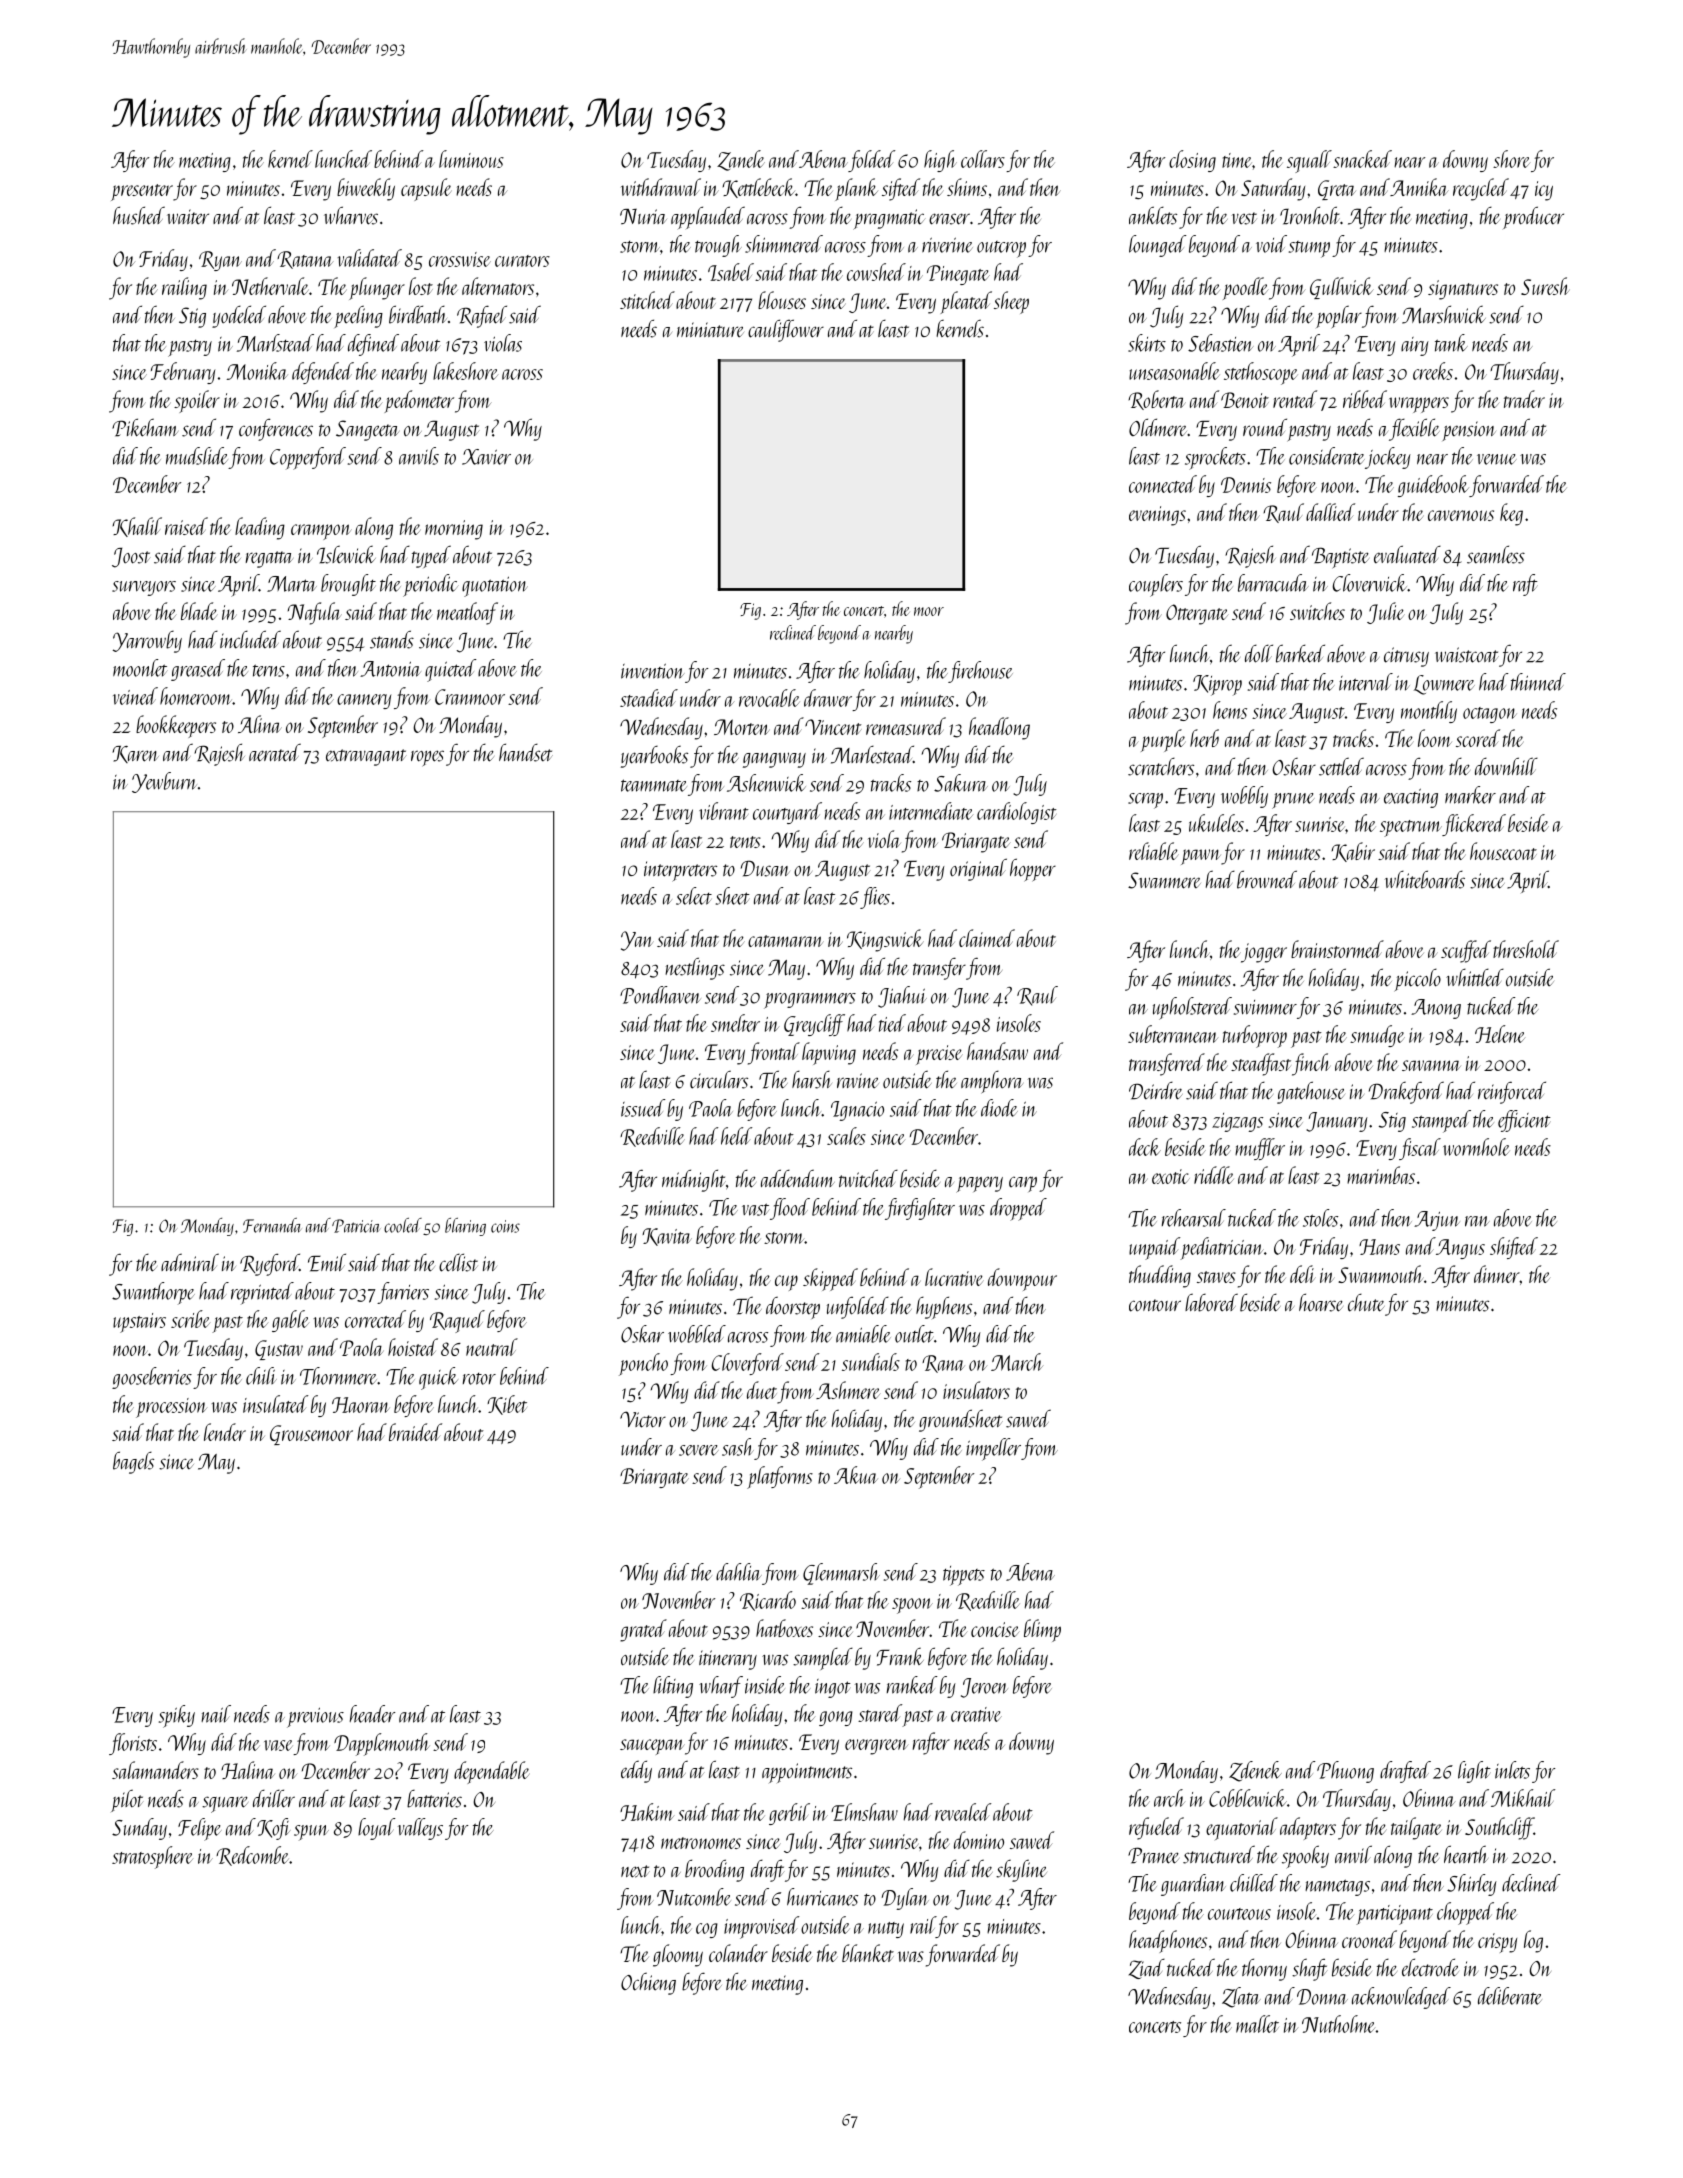  I want to click on labored, so click(1211, 1302).
